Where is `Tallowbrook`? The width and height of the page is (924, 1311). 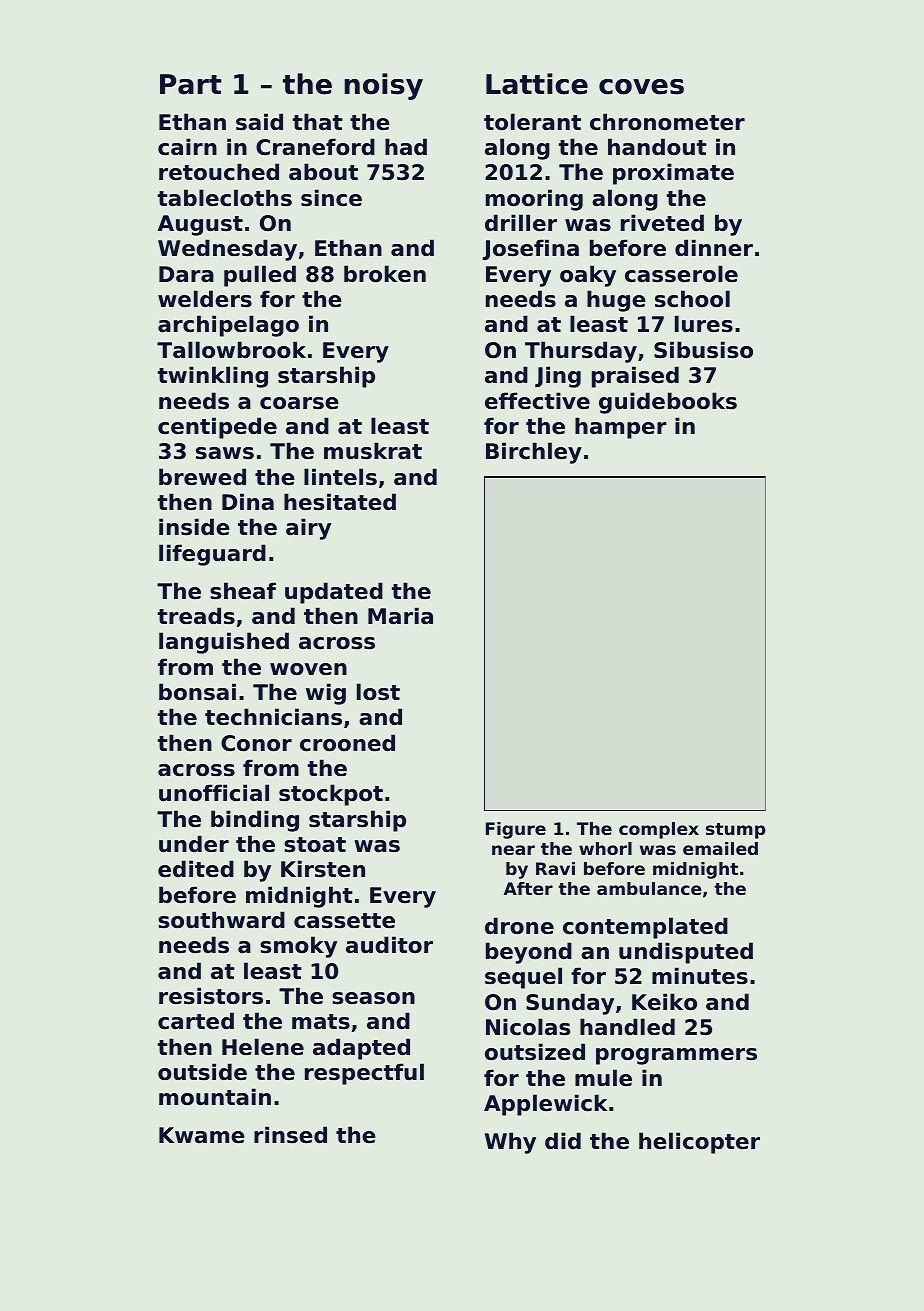 Tallowbrook is located at coordinates (231, 350).
